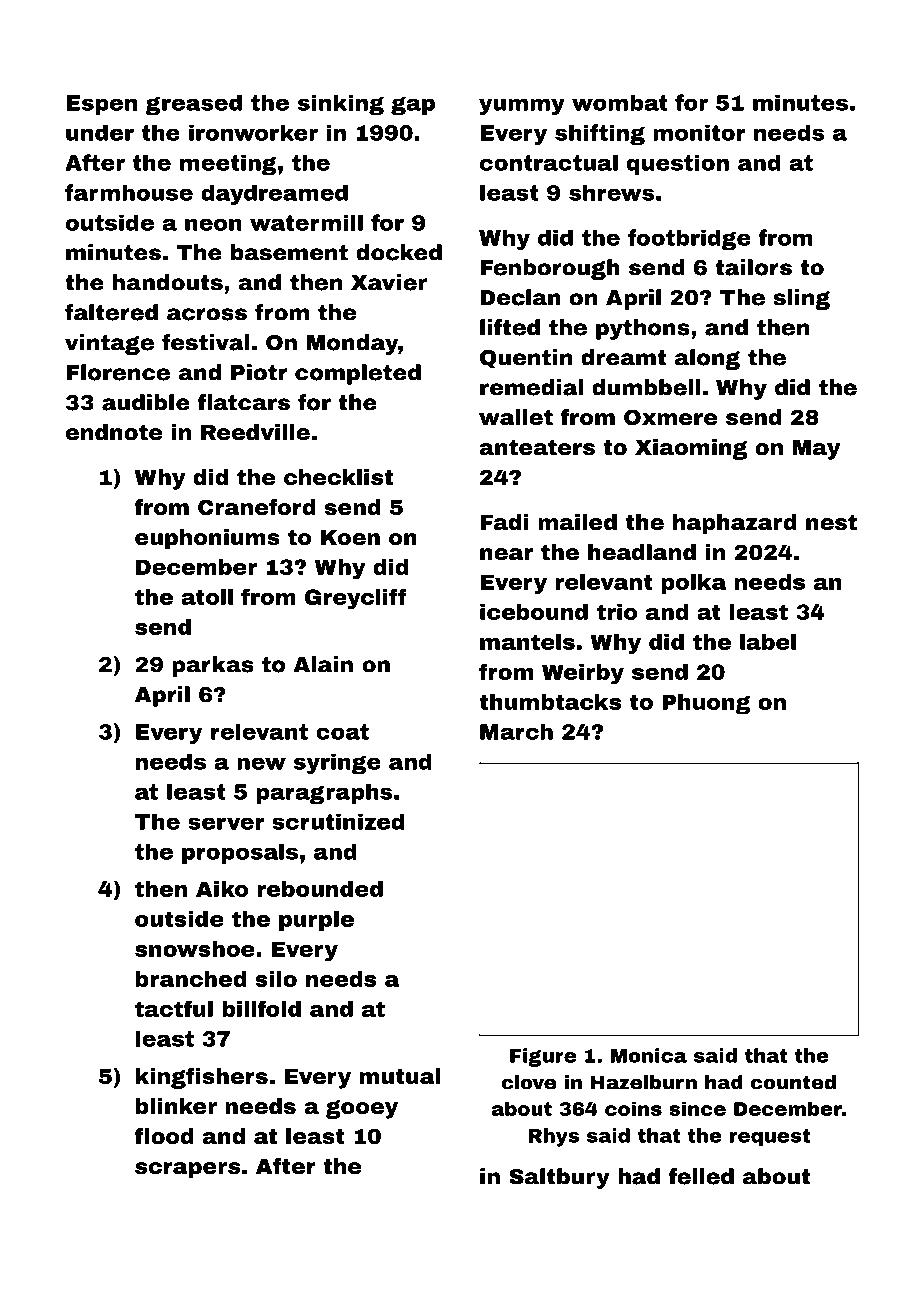  Describe the element at coordinates (753, 267) in the screenshot. I see `tailors` at that location.
